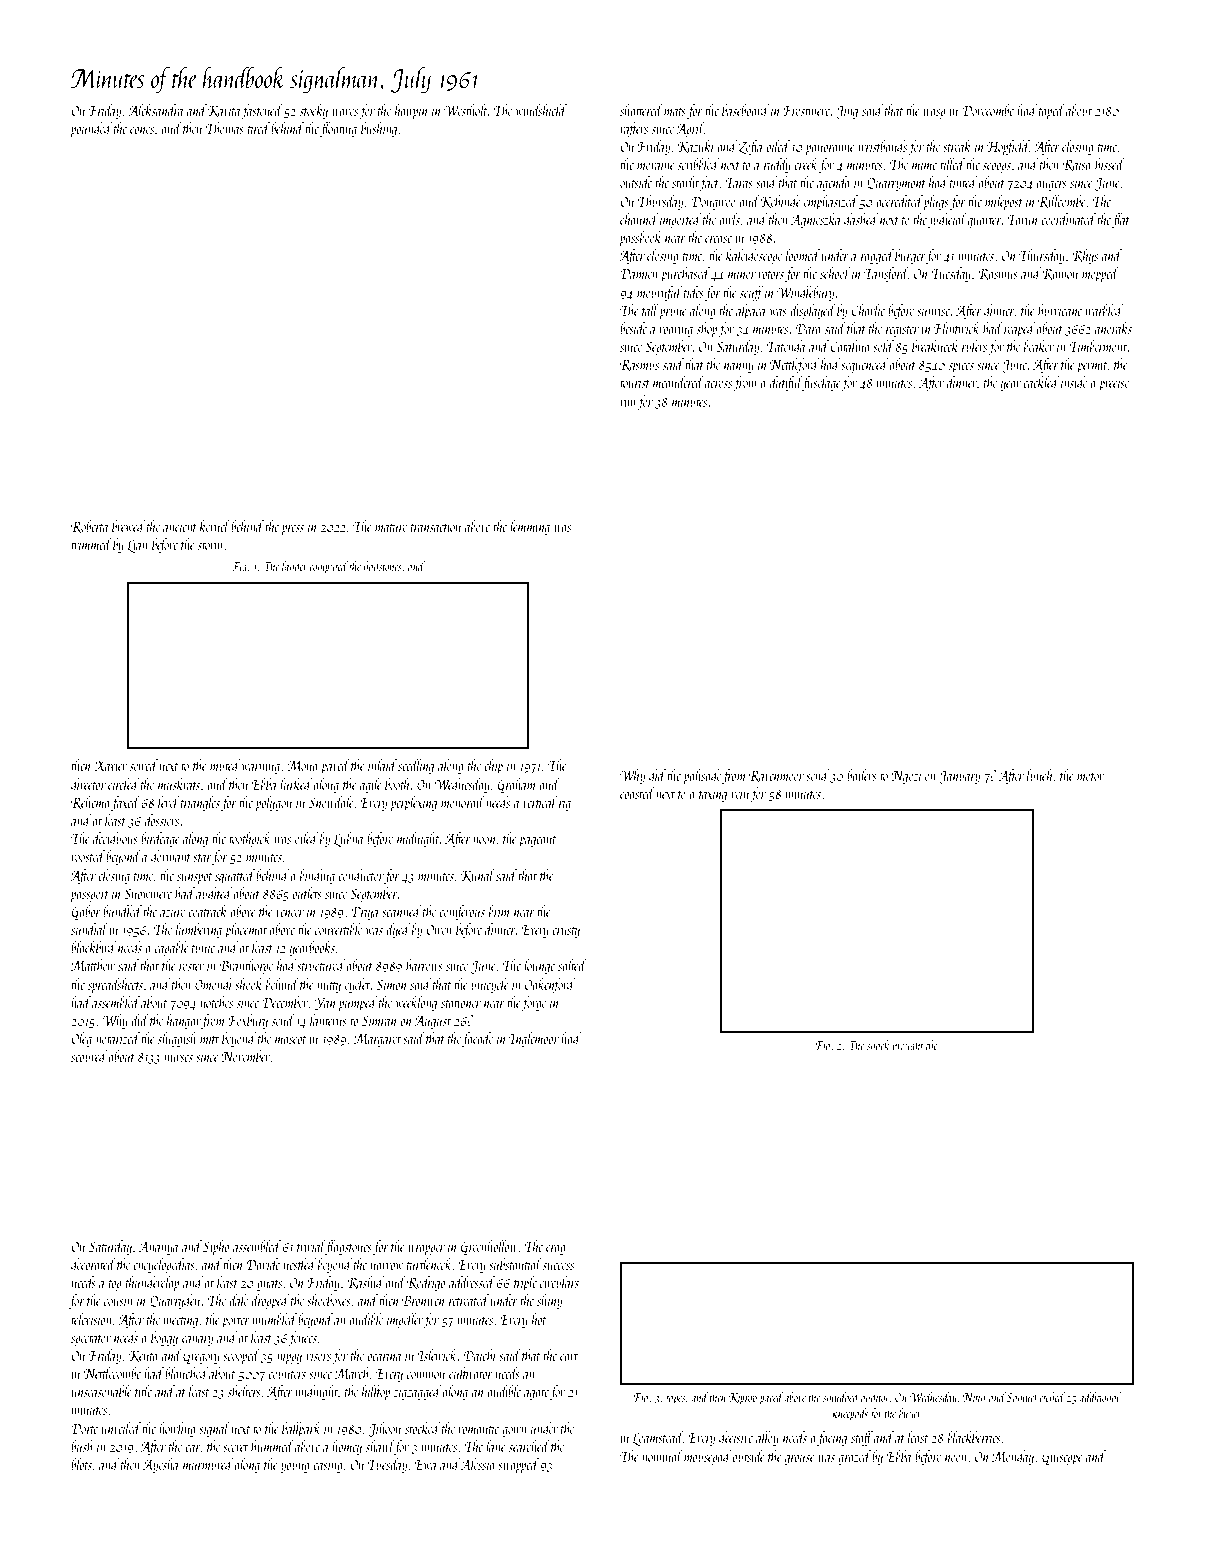 The image size is (1205, 1559). Describe the element at coordinates (155, 110) in the image. I see `Aleksandra` at that location.
